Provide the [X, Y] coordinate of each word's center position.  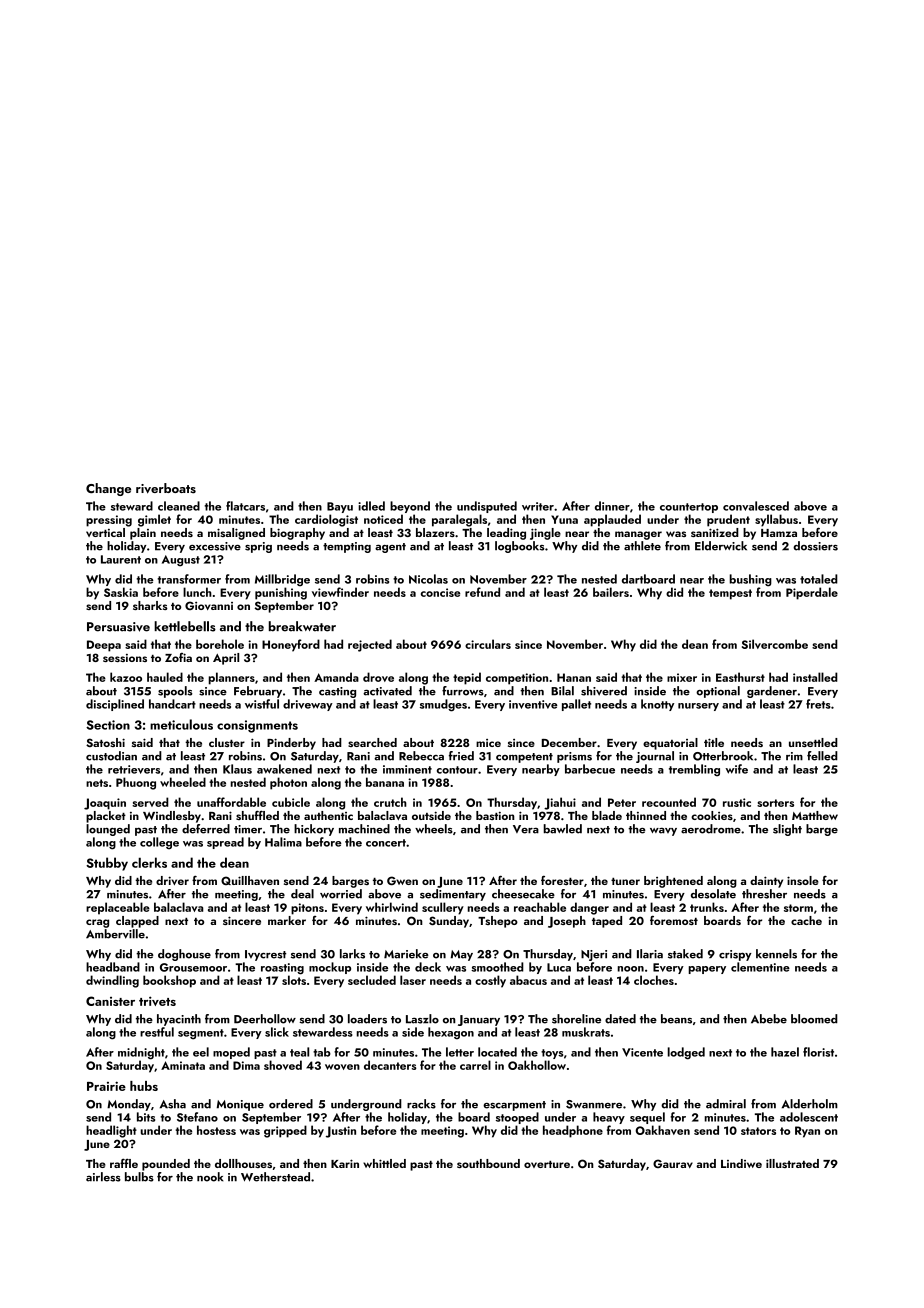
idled [371, 506]
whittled [384, 1163]
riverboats [166, 488]
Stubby [107, 864]
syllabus [776, 520]
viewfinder [340, 592]
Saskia [121, 592]
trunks [707, 907]
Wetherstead [275, 1177]
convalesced [756, 506]
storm [798, 908]
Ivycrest [265, 955]
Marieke [406, 954]
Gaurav [673, 1163]
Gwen [402, 880]
